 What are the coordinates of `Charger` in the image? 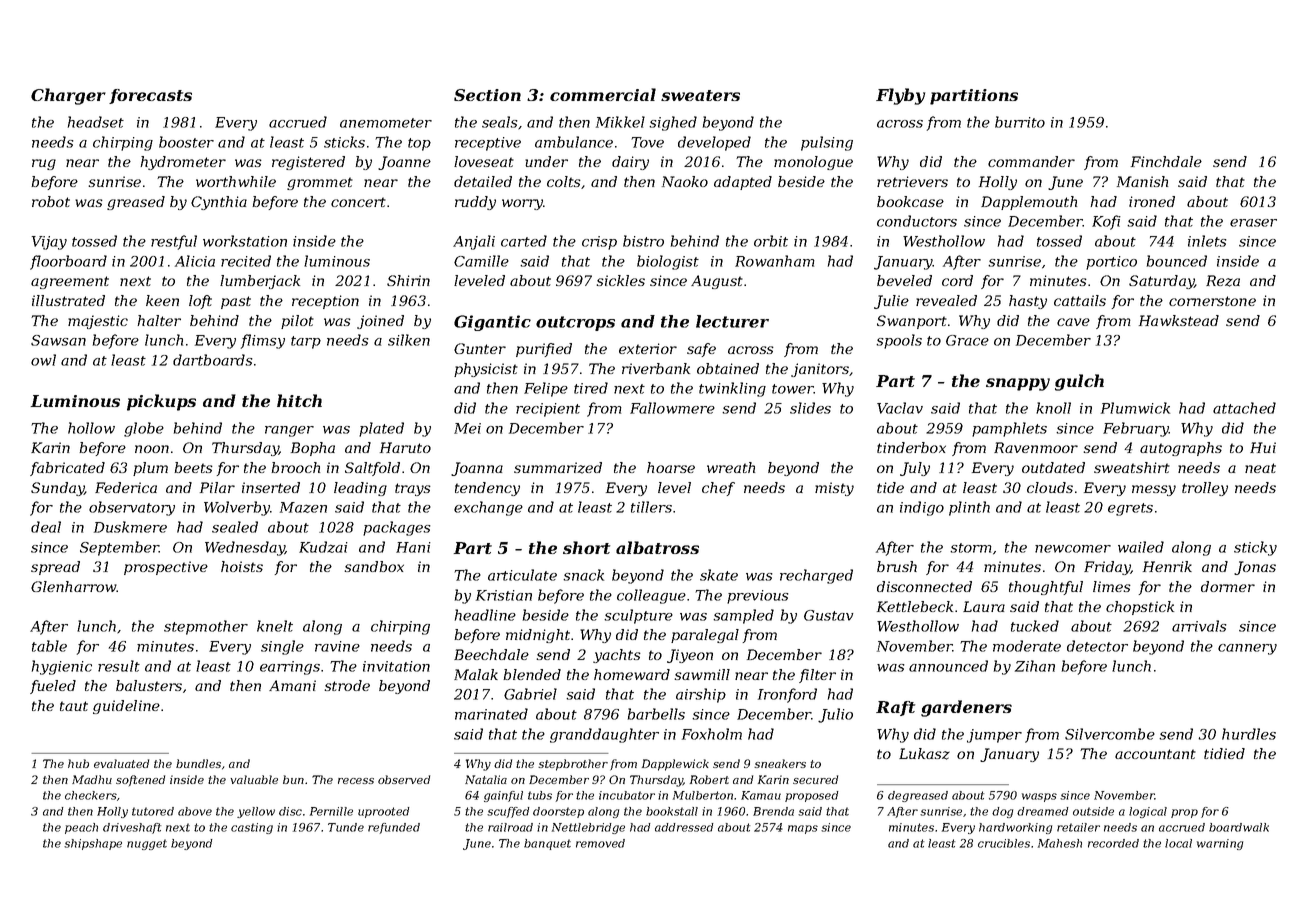 It's located at (68, 96).
